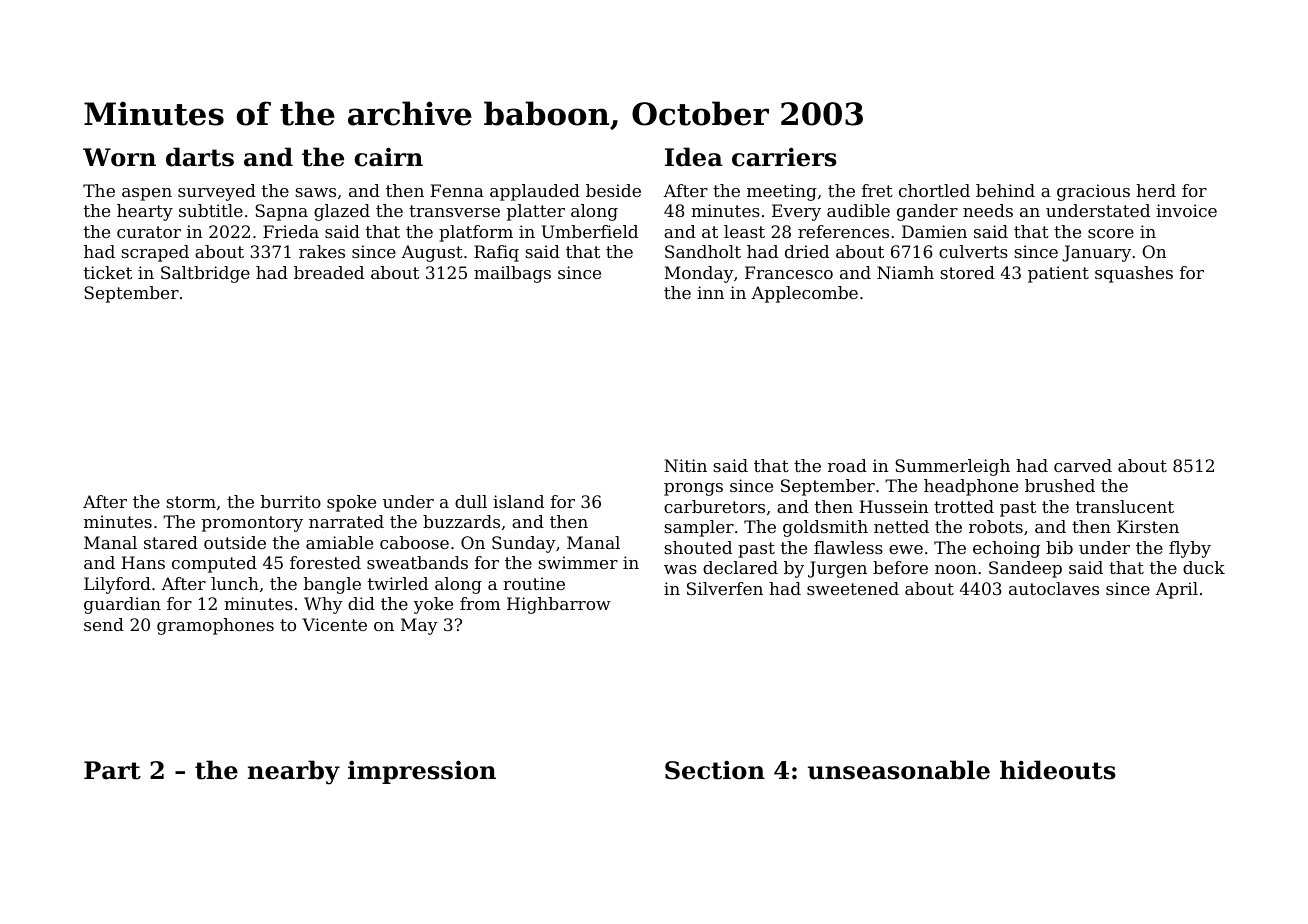 The height and width of the screenshot is (924, 1308). I want to click on storm, so click(191, 502).
